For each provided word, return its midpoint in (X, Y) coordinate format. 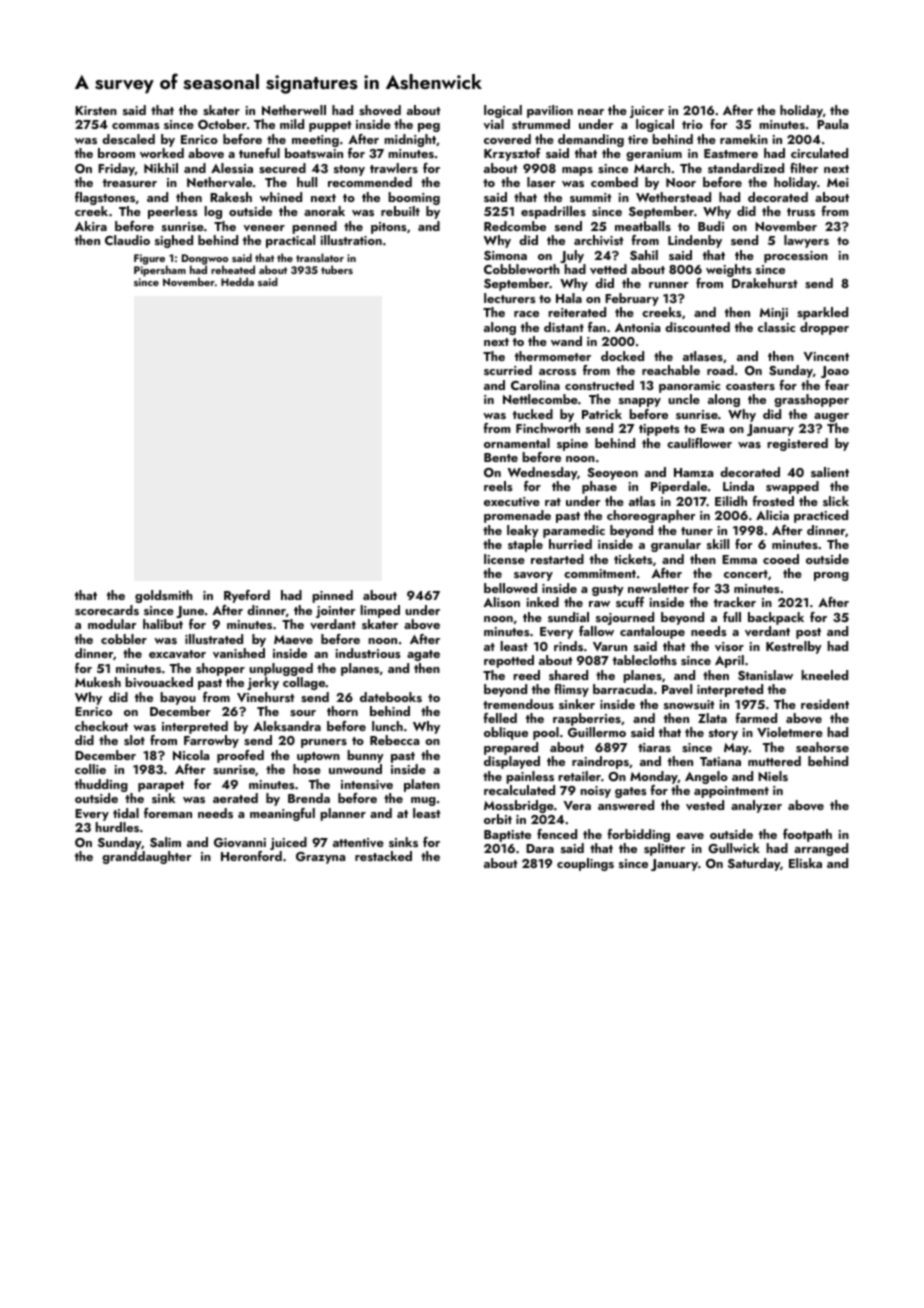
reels (498, 486)
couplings (585, 864)
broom (116, 153)
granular (676, 545)
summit (590, 197)
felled (500, 718)
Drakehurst (764, 283)
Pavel (677, 689)
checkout (101, 726)
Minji (774, 314)
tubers (337, 269)
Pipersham (160, 271)
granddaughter (147, 857)
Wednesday (542, 473)
